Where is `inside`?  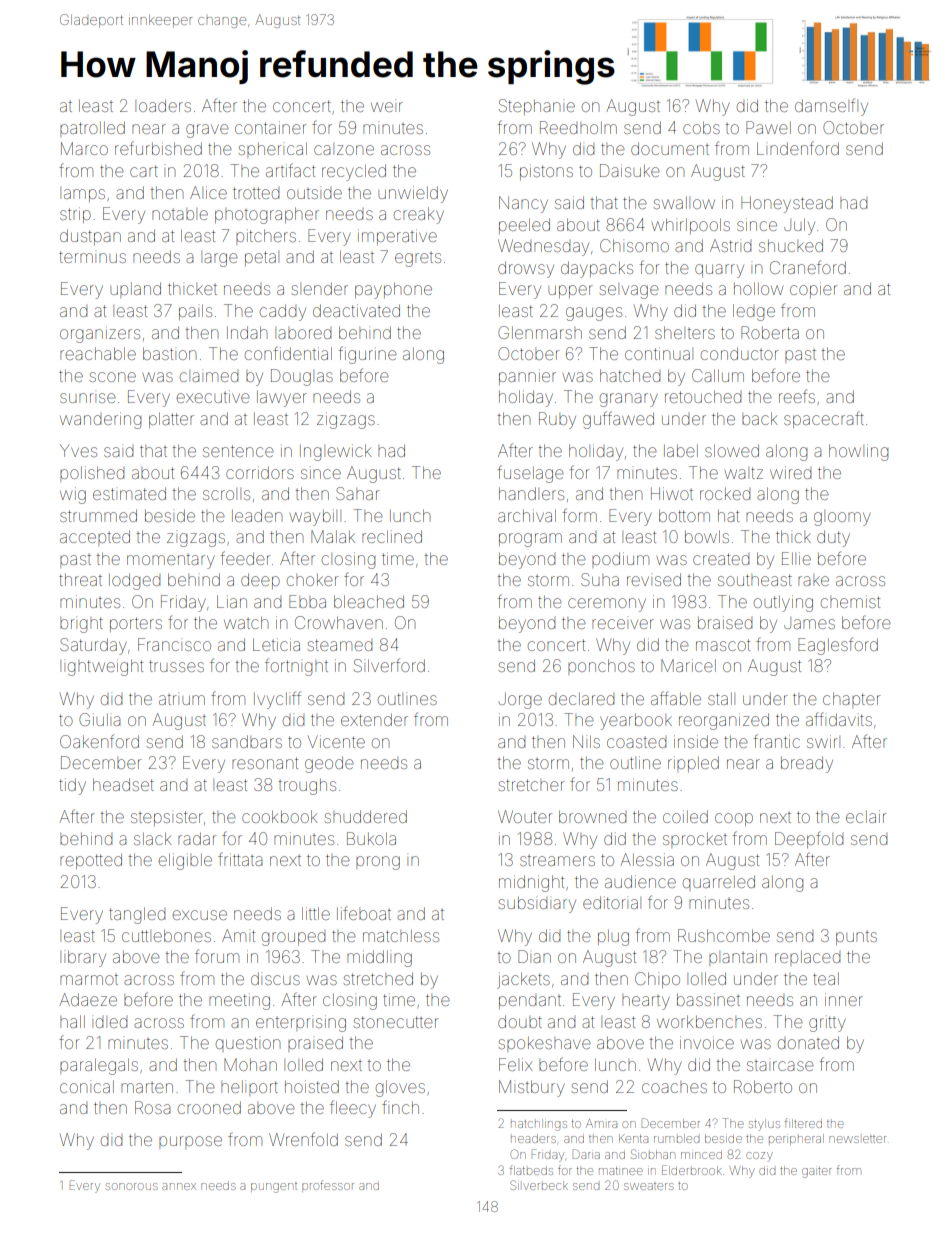
inside is located at coordinates (696, 741).
